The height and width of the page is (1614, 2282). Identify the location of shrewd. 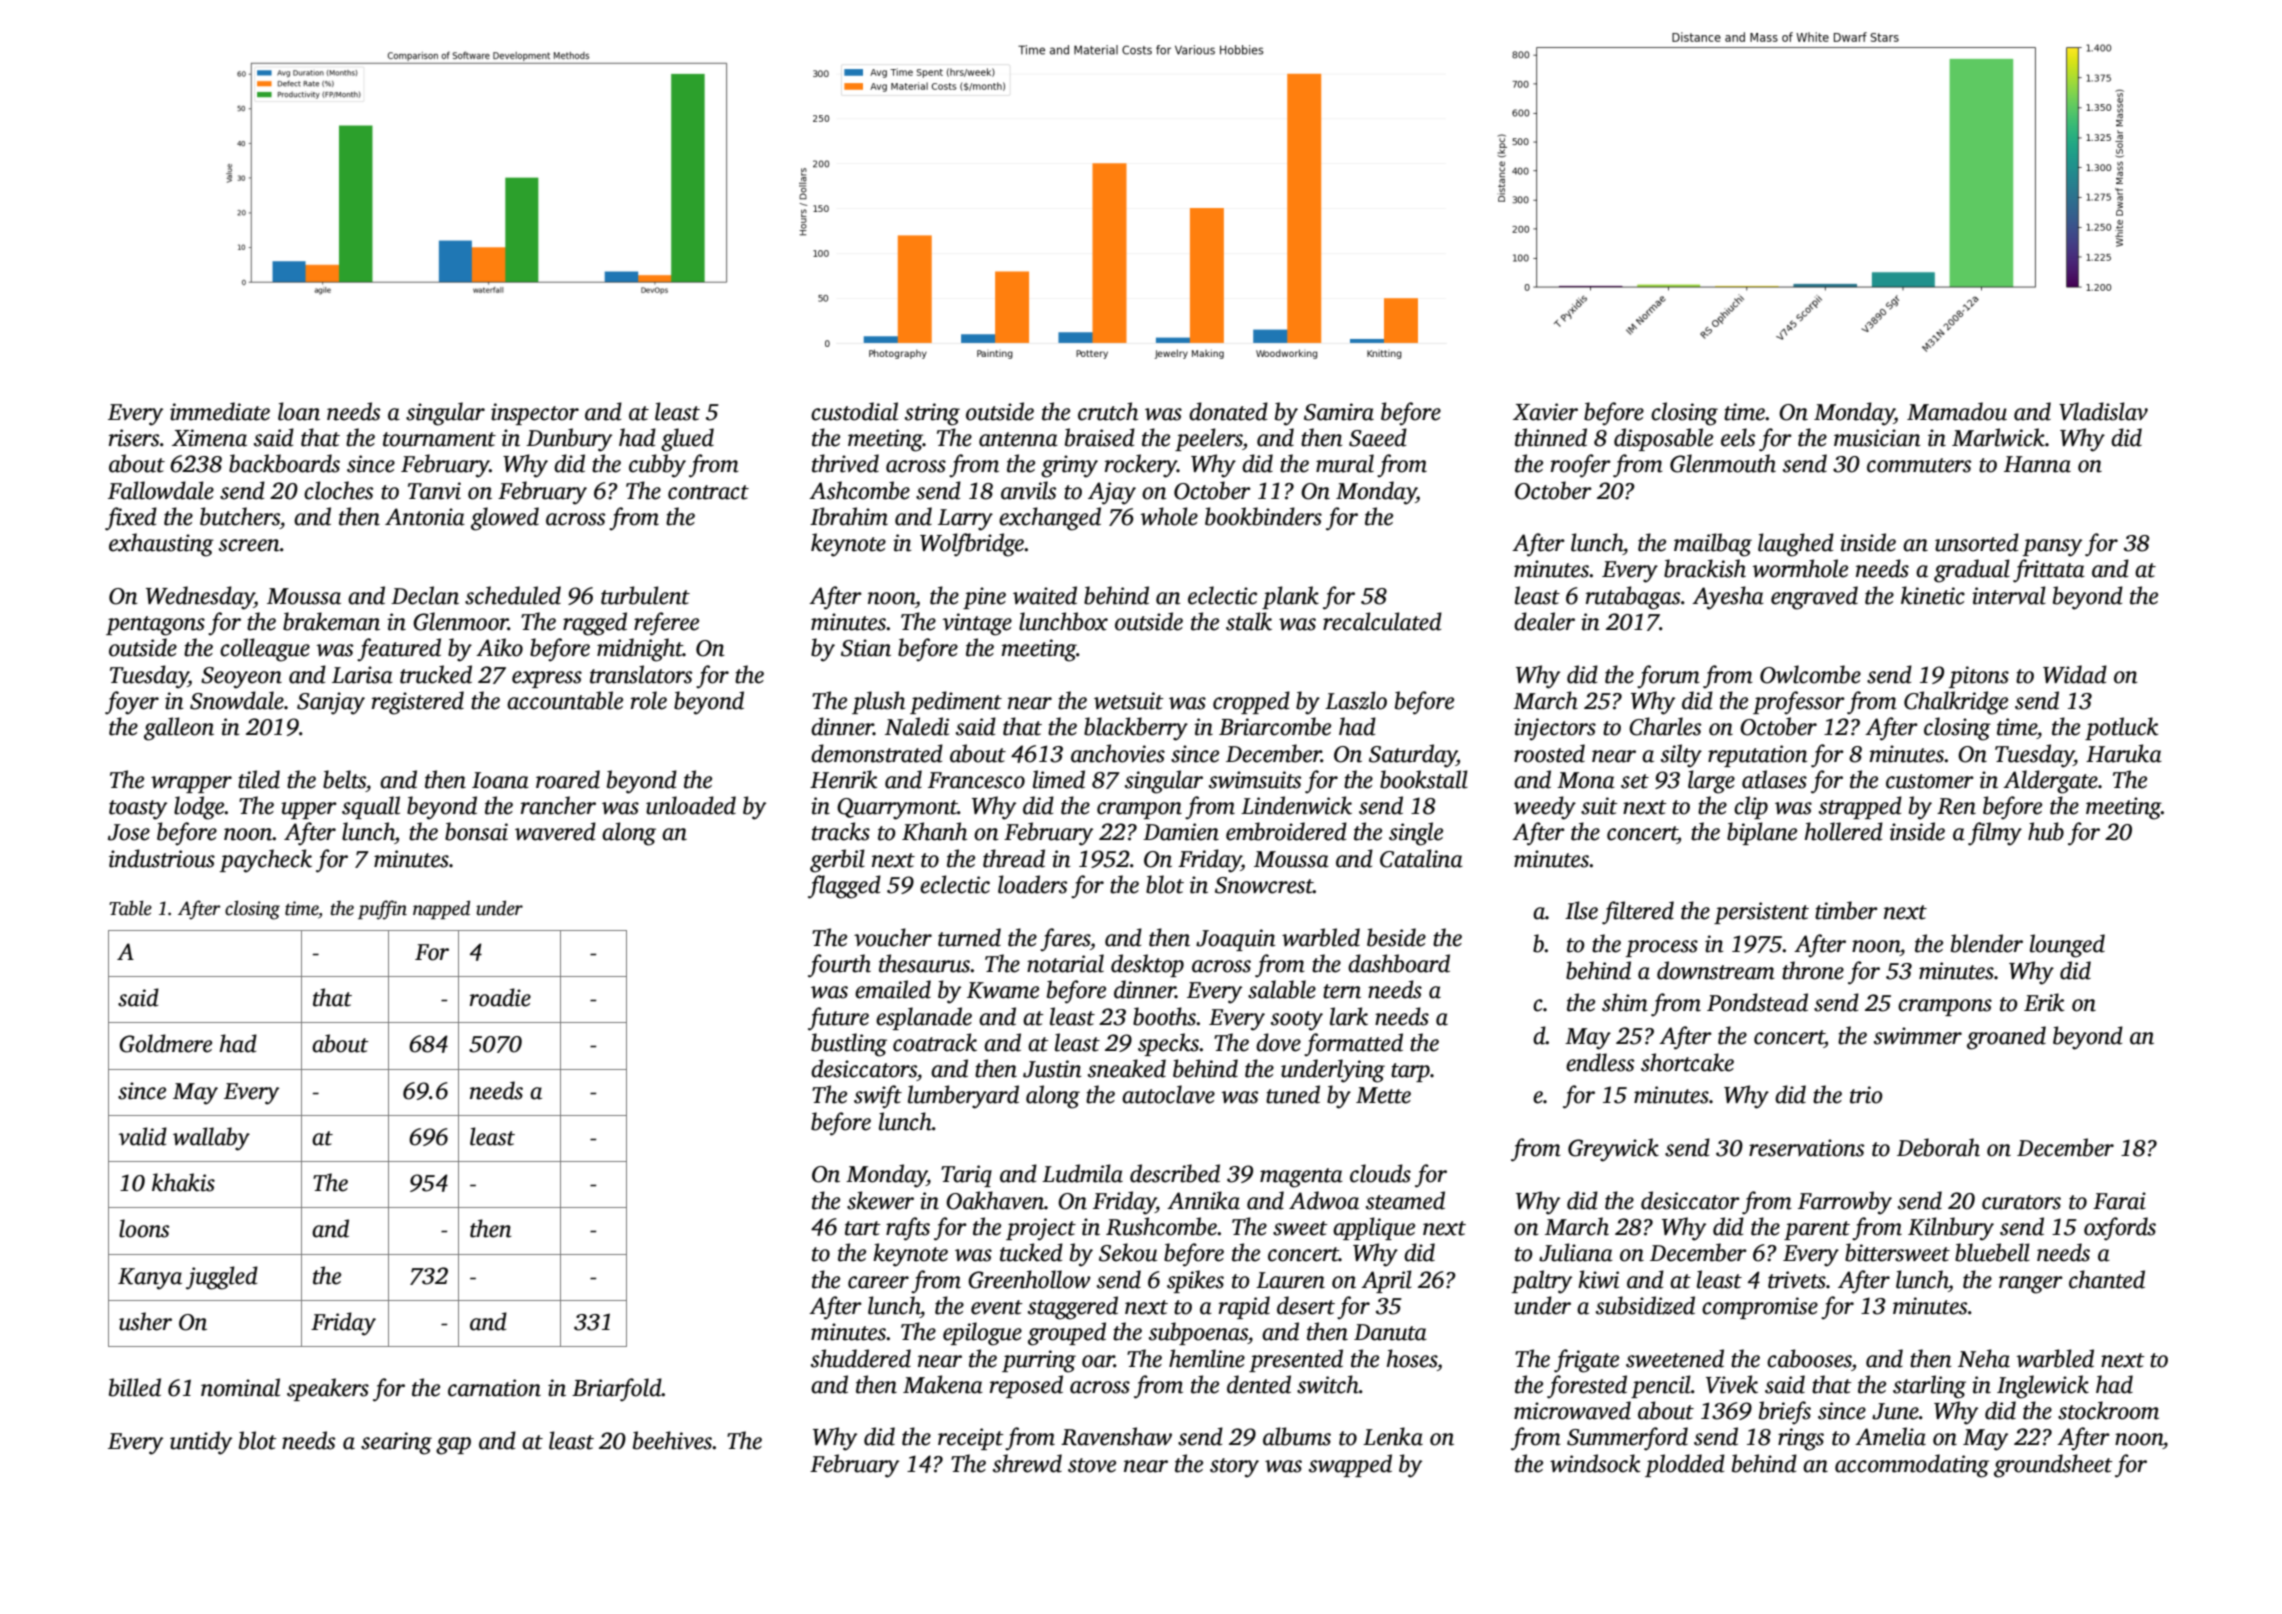
(1027, 1463).
